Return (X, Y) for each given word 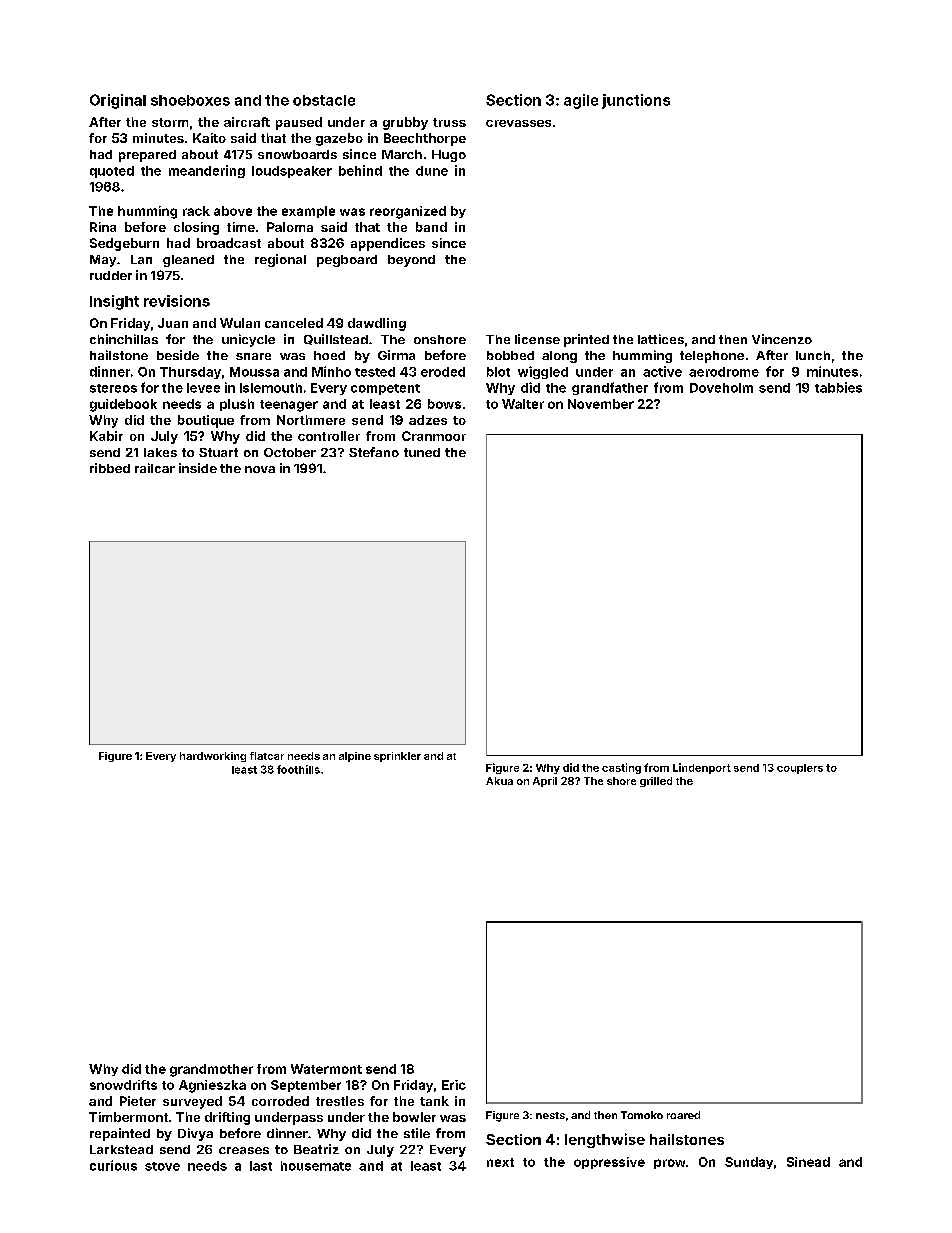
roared (683, 1115)
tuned (422, 452)
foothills (298, 769)
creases (244, 1150)
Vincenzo (782, 339)
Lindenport (702, 768)
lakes (160, 452)
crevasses (518, 123)
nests (550, 1115)
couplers (800, 769)
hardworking (213, 757)
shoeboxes (190, 100)
